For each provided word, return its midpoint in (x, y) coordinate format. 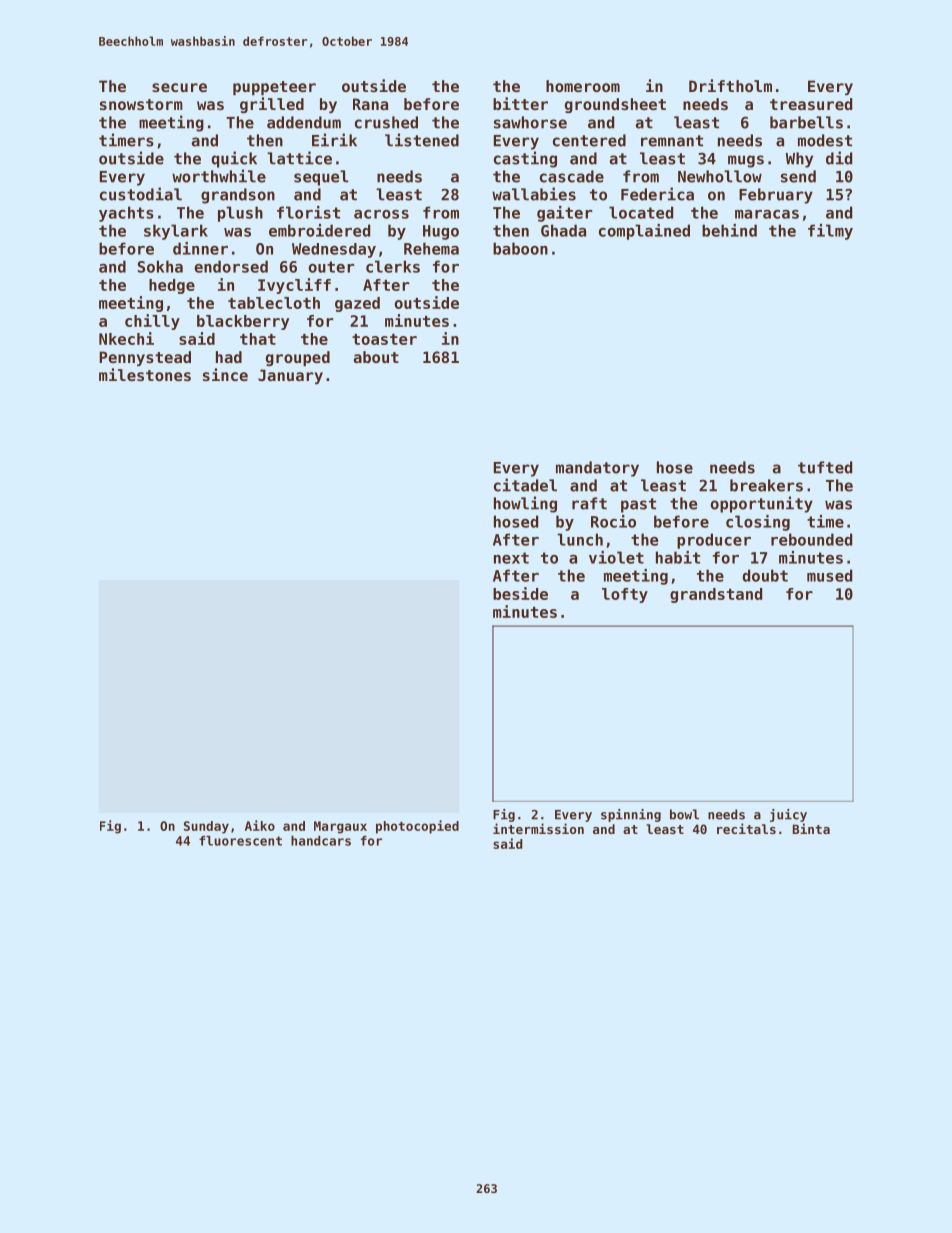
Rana (370, 104)
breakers (766, 485)
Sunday (206, 827)
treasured (811, 104)
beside (520, 593)
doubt (765, 575)
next (511, 558)
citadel (525, 485)
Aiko (260, 825)
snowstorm (141, 104)
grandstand (716, 595)
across (381, 214)
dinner (200, 248)
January (290, 376)
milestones (145, 374)
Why (799, 160)
